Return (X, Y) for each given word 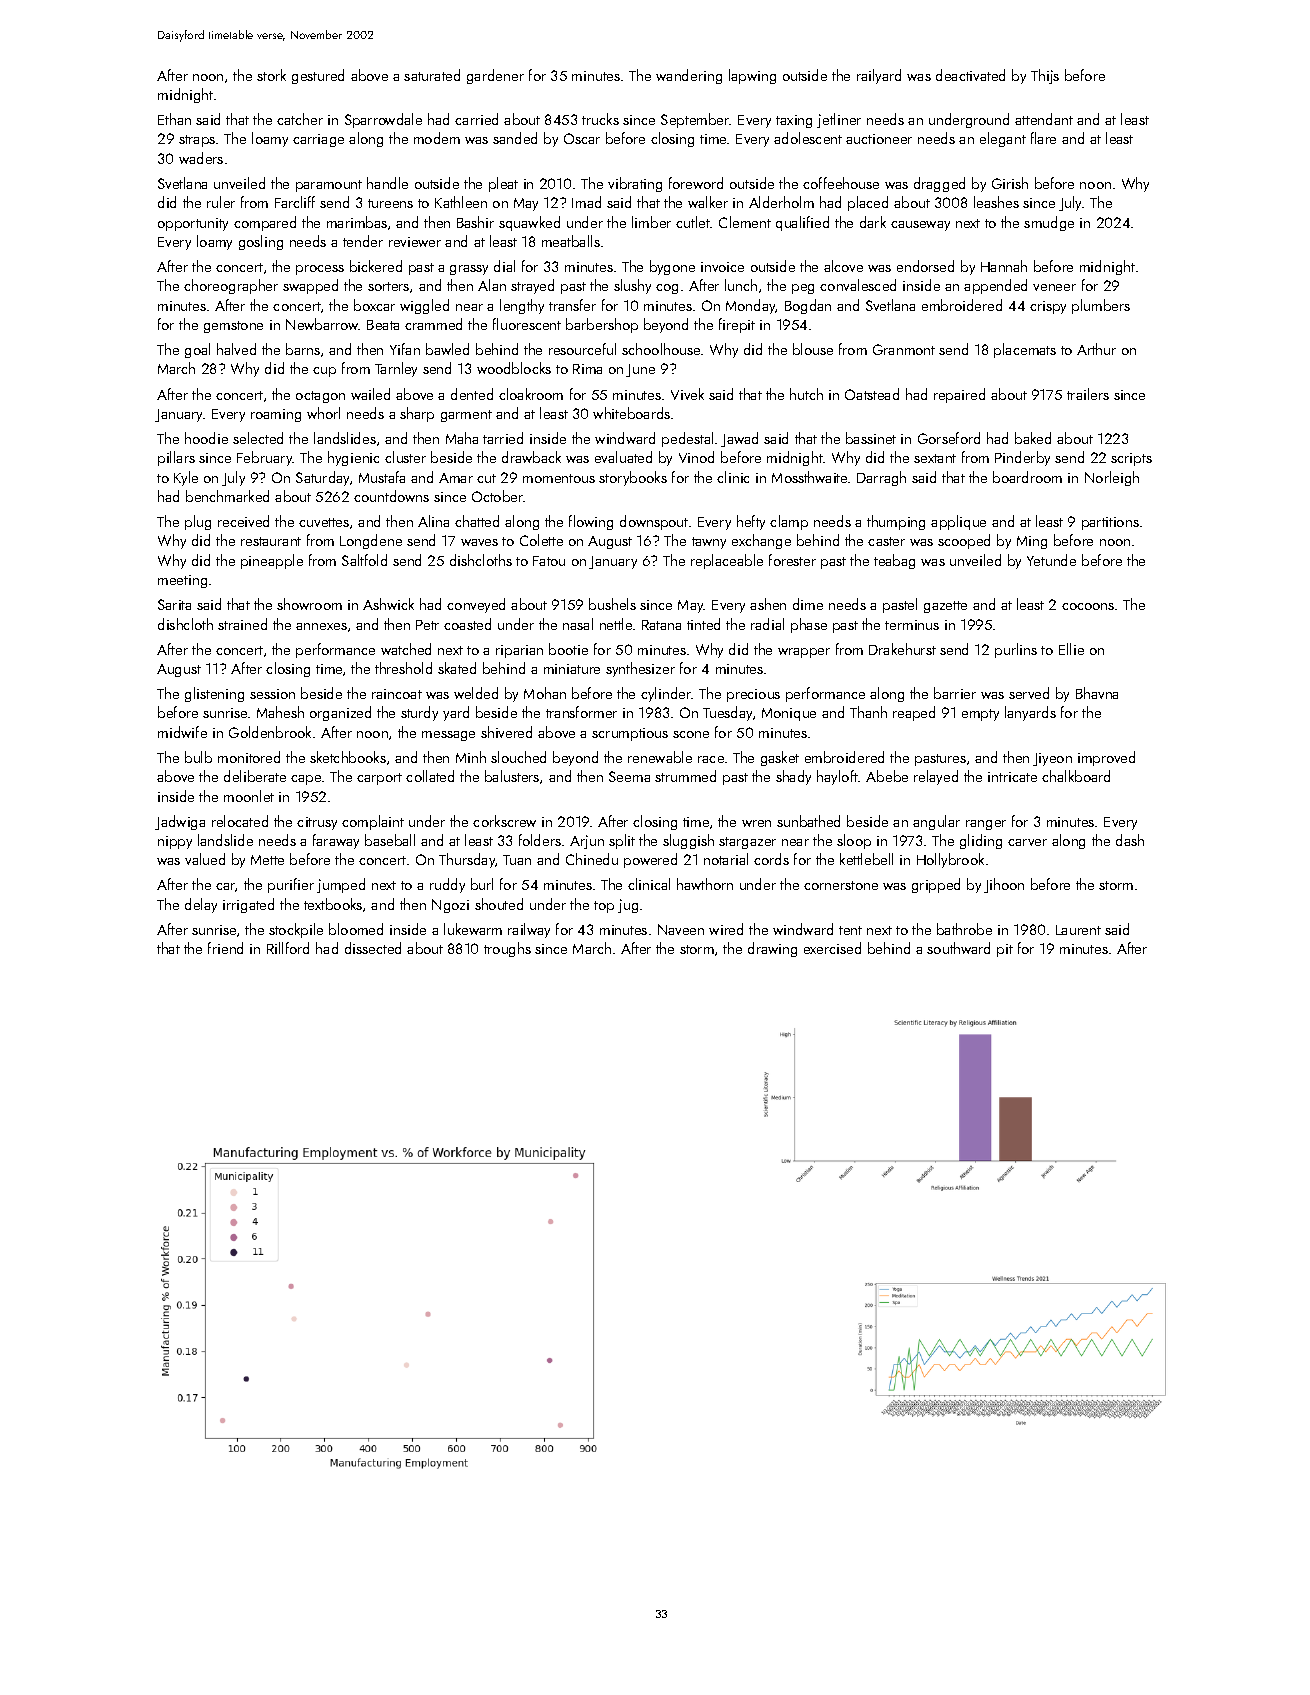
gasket (780, 758)
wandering (689, 76)
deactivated (970, 75)
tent (850, 930)
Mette (267, 860)
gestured (318, 76)
